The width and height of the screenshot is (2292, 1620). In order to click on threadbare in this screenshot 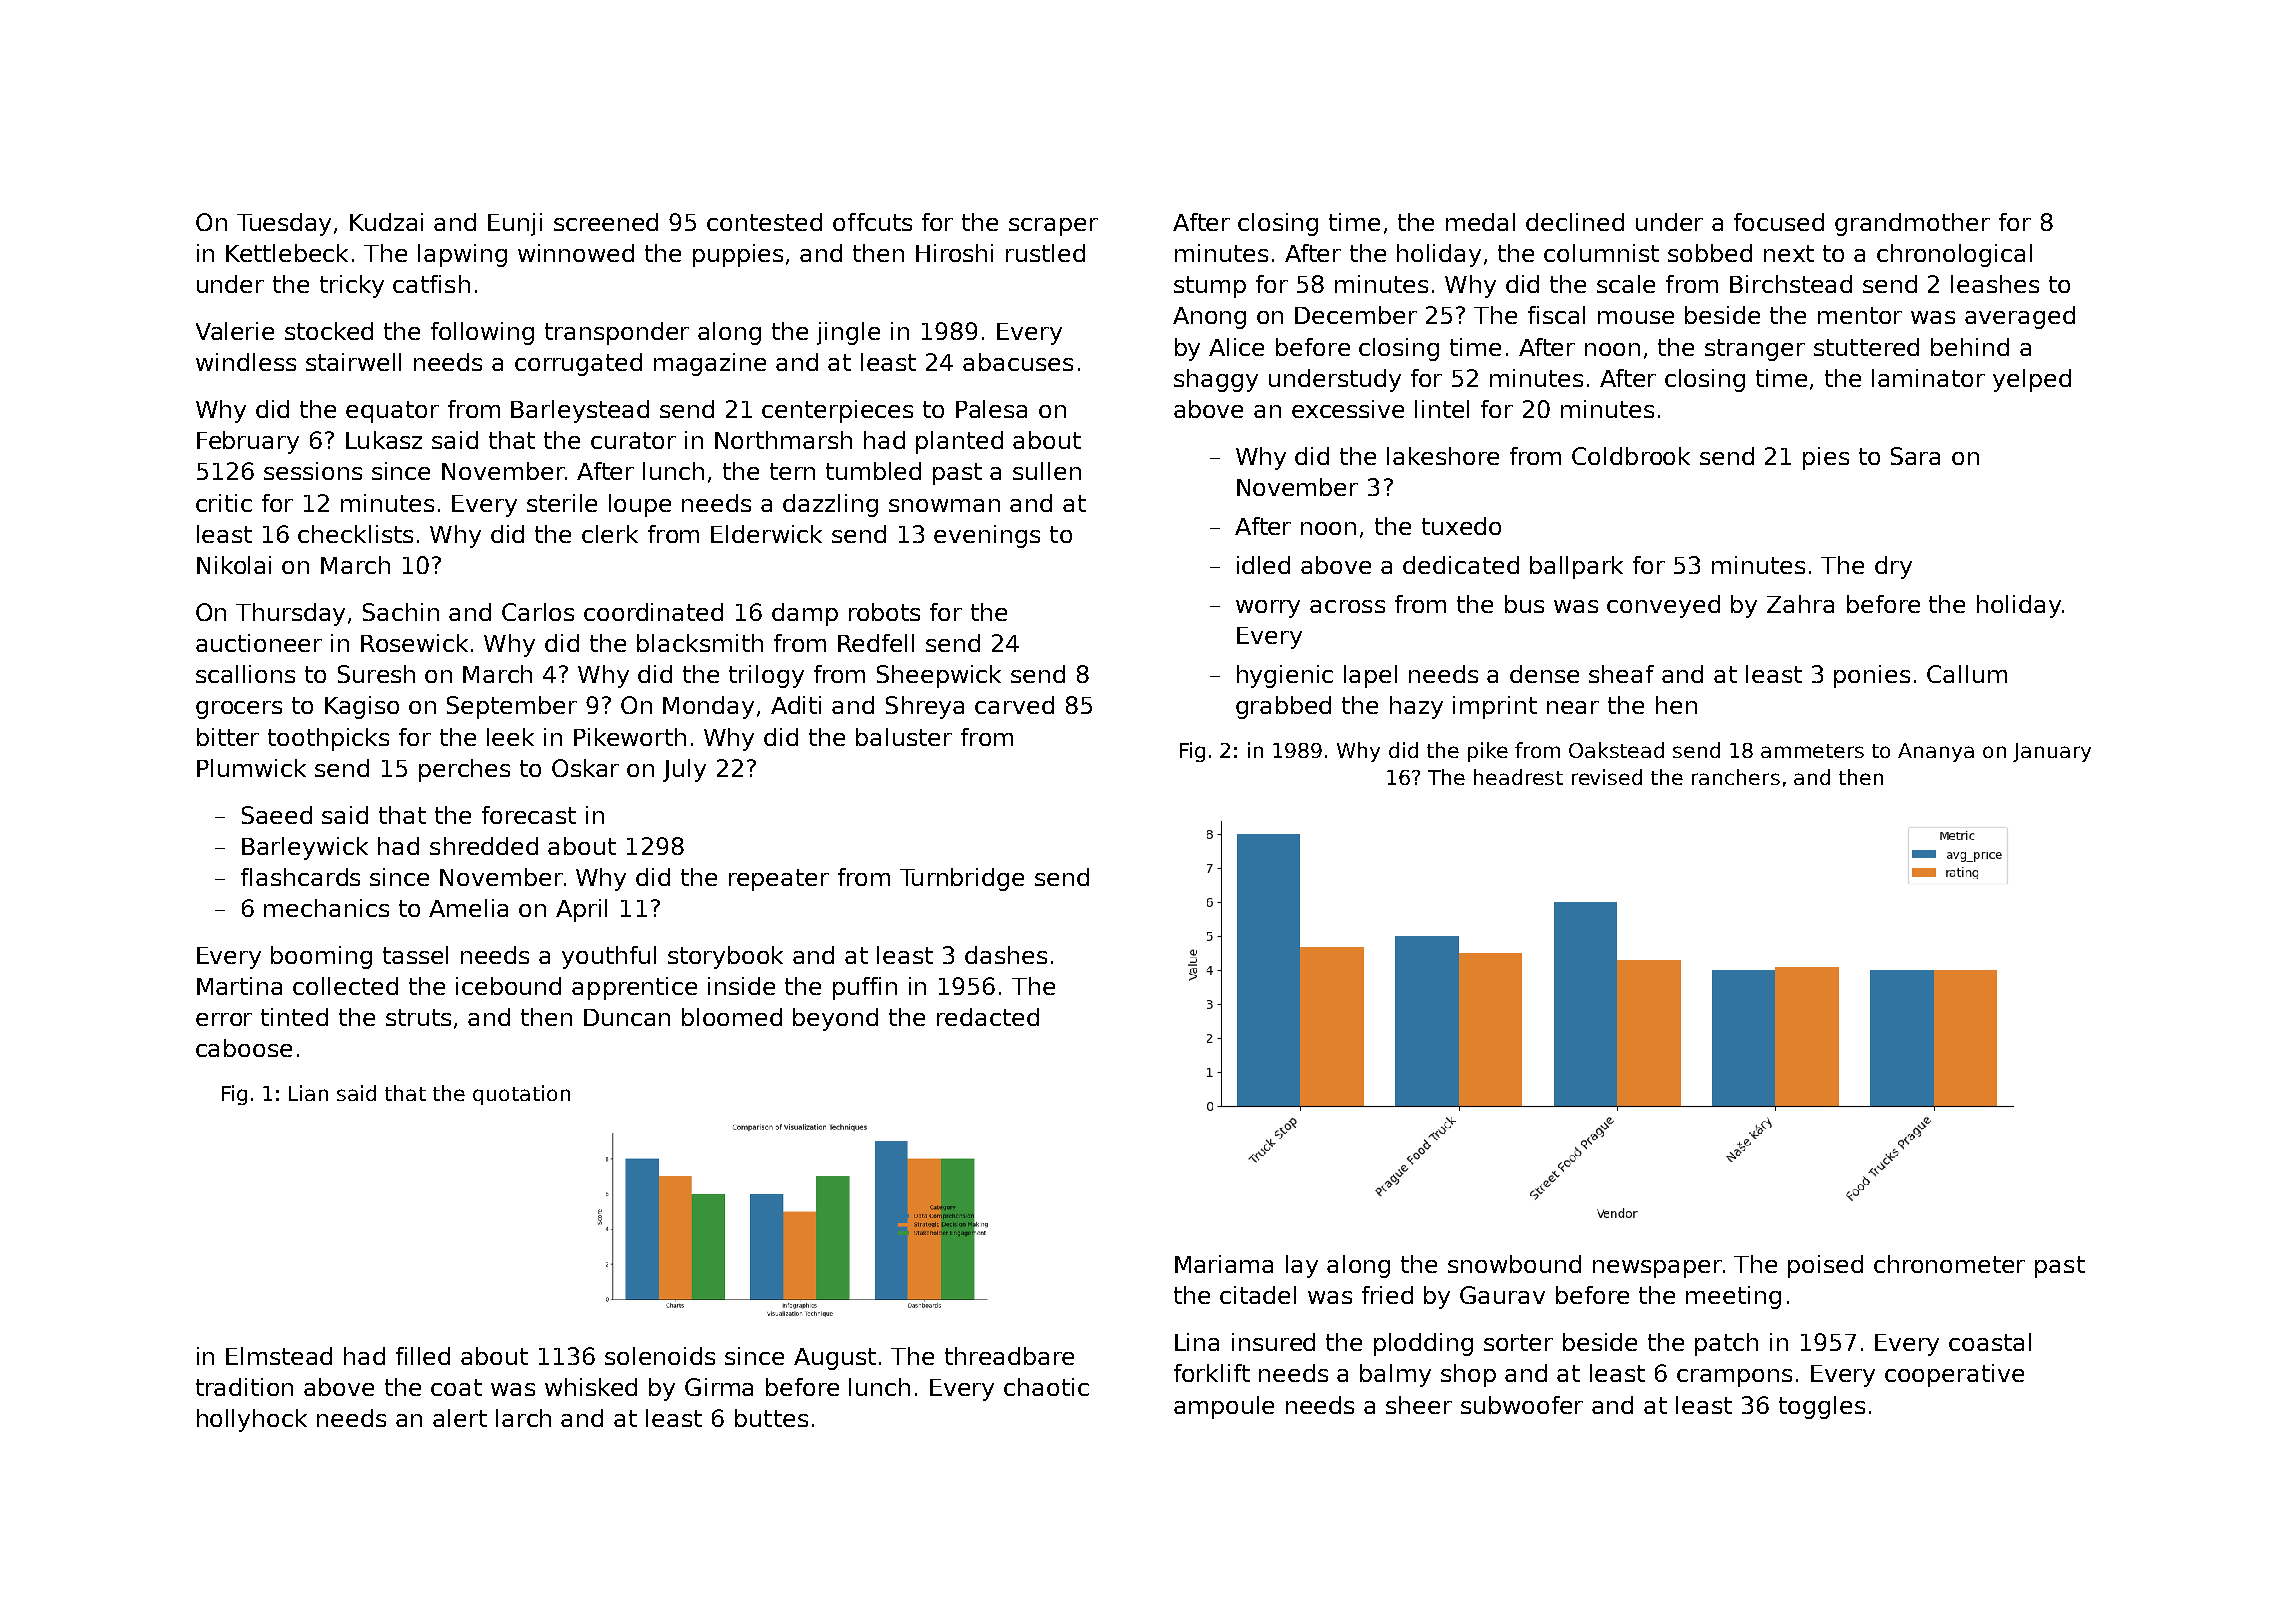, I will do `click(1009, 1356)`.
